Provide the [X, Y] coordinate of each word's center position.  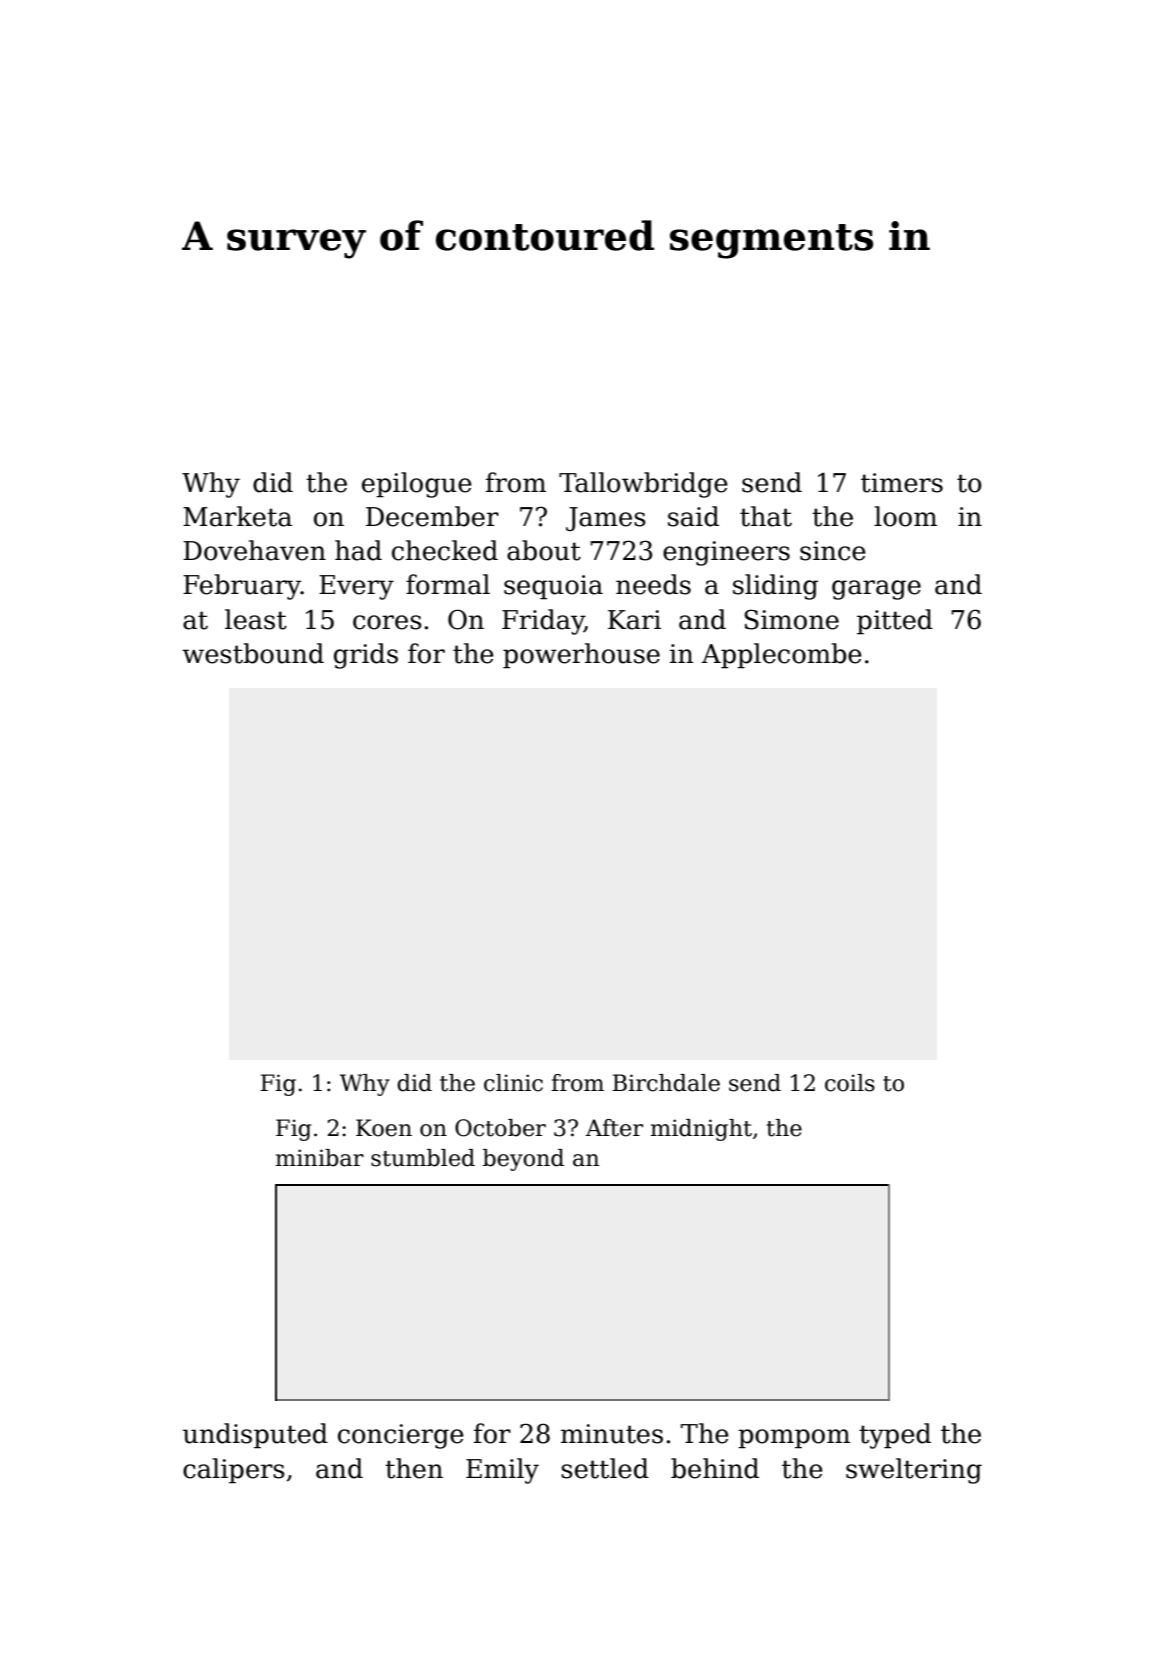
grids [366, 656]
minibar [320, 1158]
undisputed [255, 1436]
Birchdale [666, 1083]
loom [905, 516]
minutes [612, 1434]
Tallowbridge [643, 485]
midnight [701, 1130]
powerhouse [581, 656]
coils [850, 1083]
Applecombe [781, 656]
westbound [253, 653]
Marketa [237, 516]
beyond [523, 1160]
